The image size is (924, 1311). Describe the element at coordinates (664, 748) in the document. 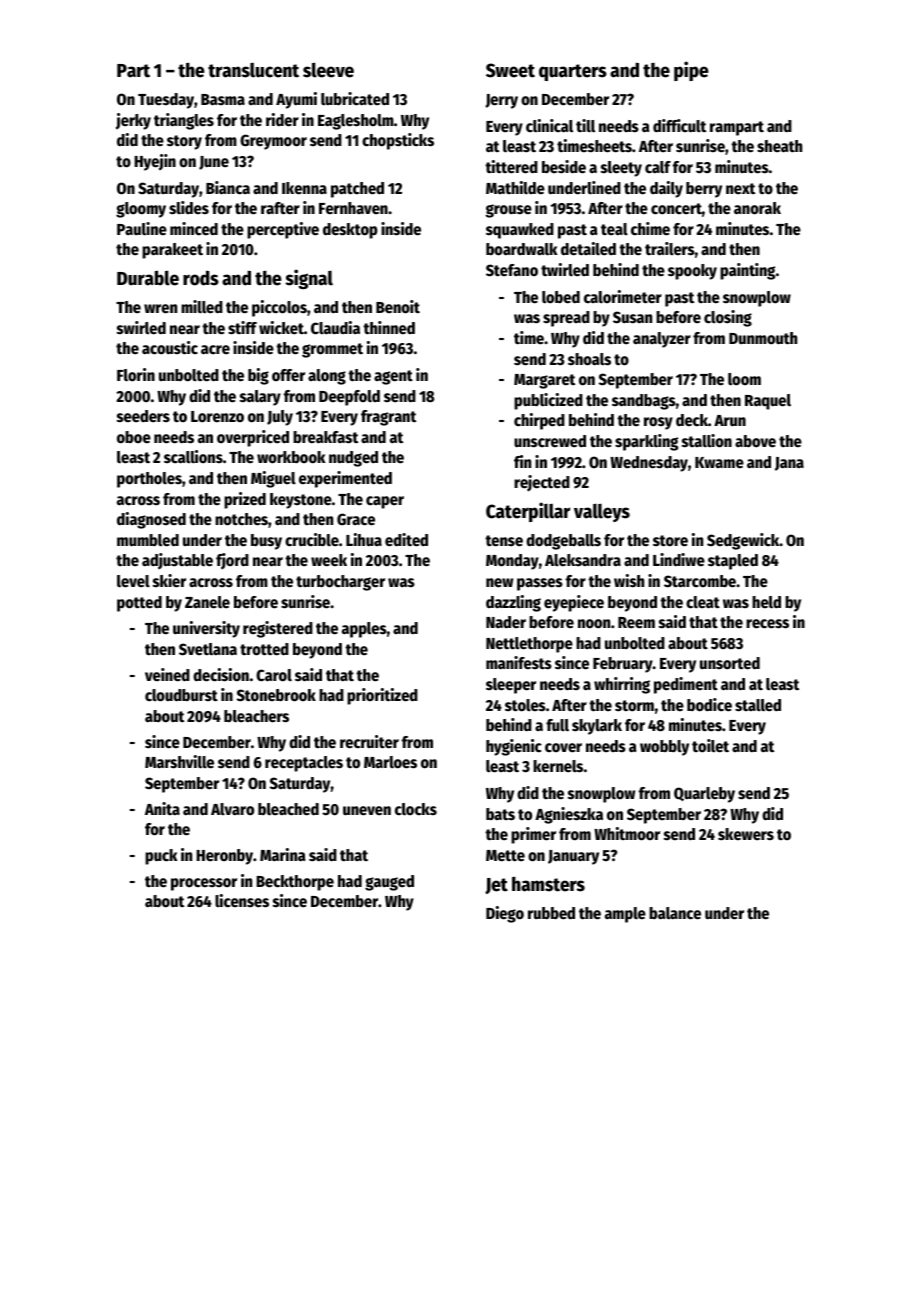

I see `wobbly` at that location.
